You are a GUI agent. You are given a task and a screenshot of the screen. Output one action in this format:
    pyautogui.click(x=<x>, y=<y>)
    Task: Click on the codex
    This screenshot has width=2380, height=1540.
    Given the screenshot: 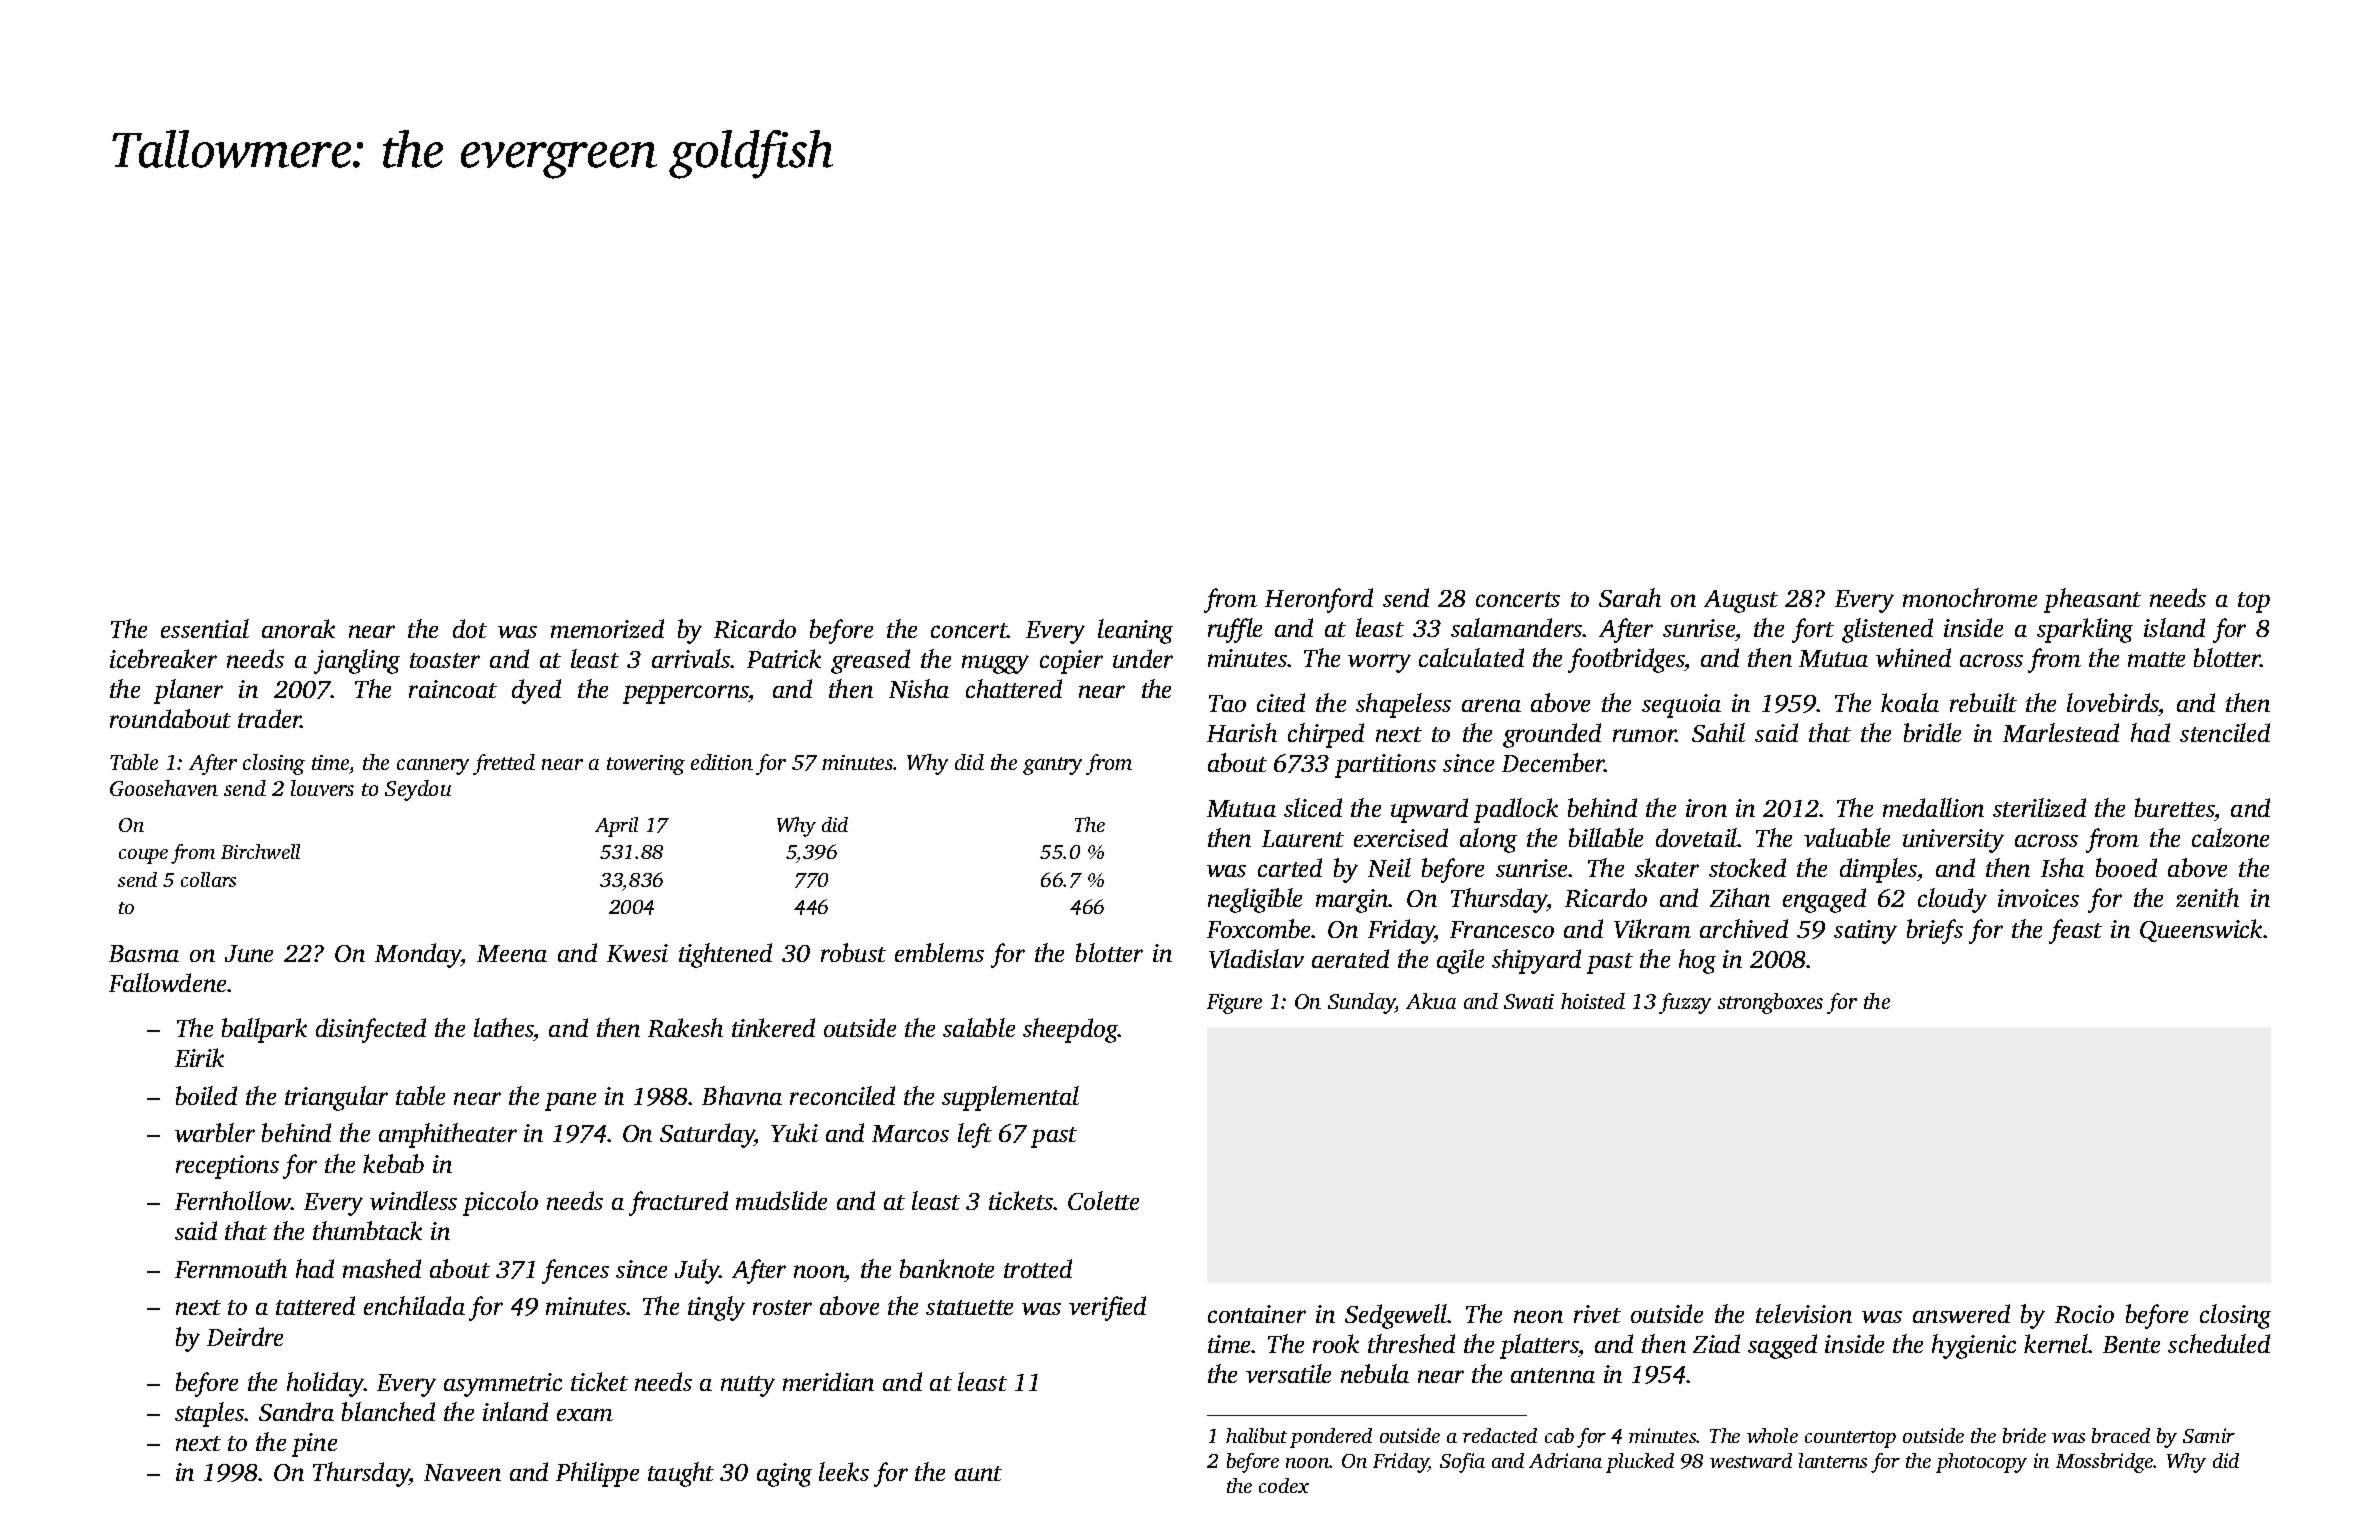 What is the action you would take?
    pyautogui.click(x=1284, y=1485)
